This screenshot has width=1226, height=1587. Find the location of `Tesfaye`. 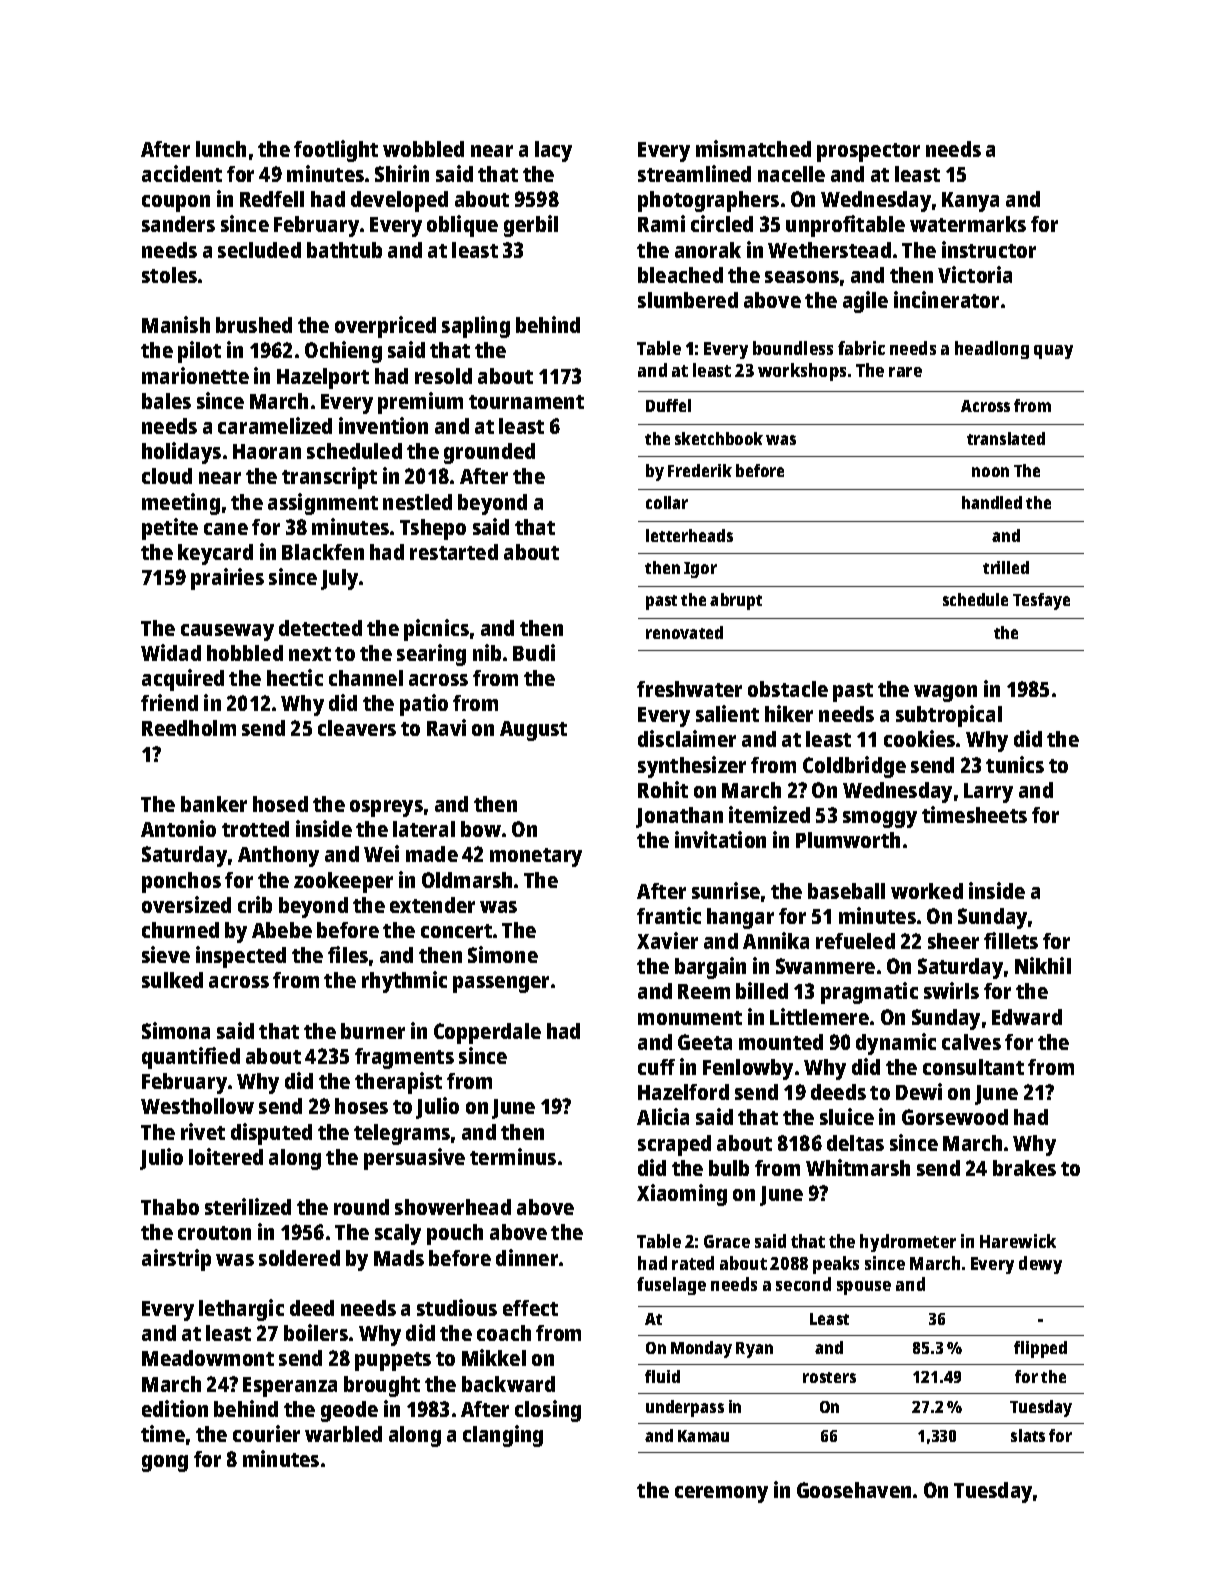

Tesfaye is located at coordinates (1041, 601).
